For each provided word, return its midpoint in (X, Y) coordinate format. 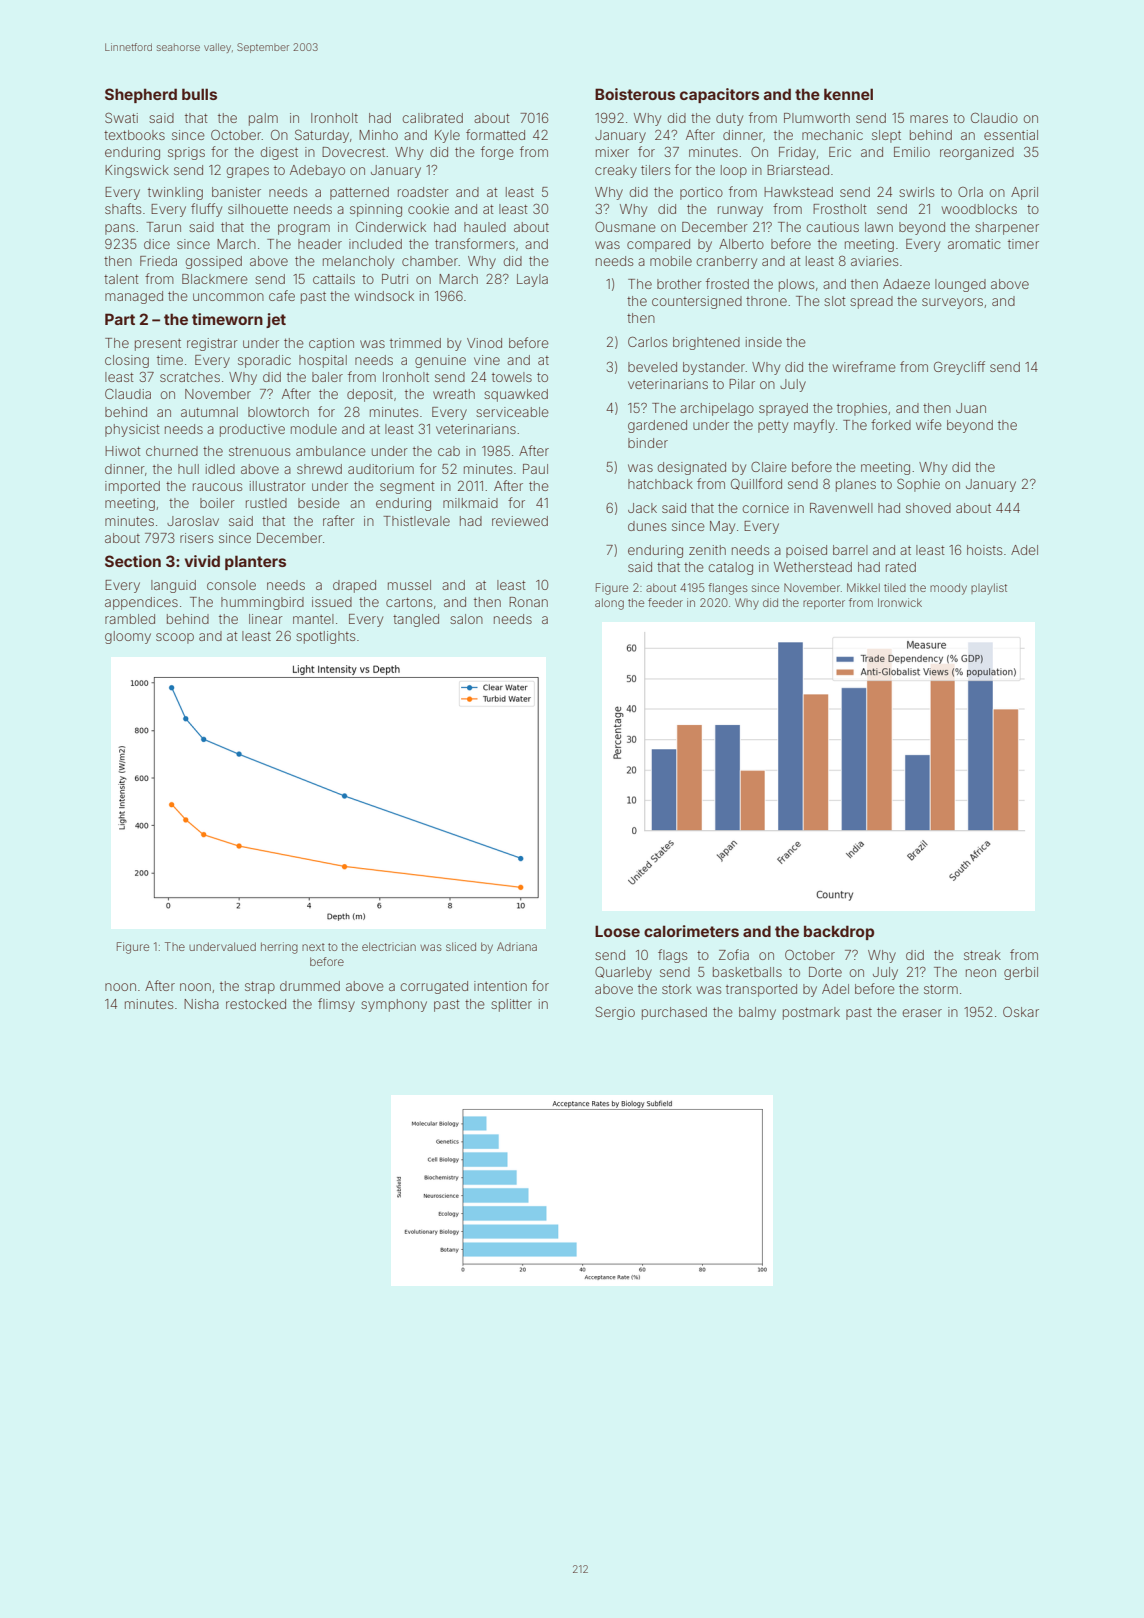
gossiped (213, 262)
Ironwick (900, 602)
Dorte (825, 972)
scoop (175, 638)
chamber (430, 261)
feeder (665, 602)
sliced (461, 946)
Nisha (201, 1004)
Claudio (994, 117)
